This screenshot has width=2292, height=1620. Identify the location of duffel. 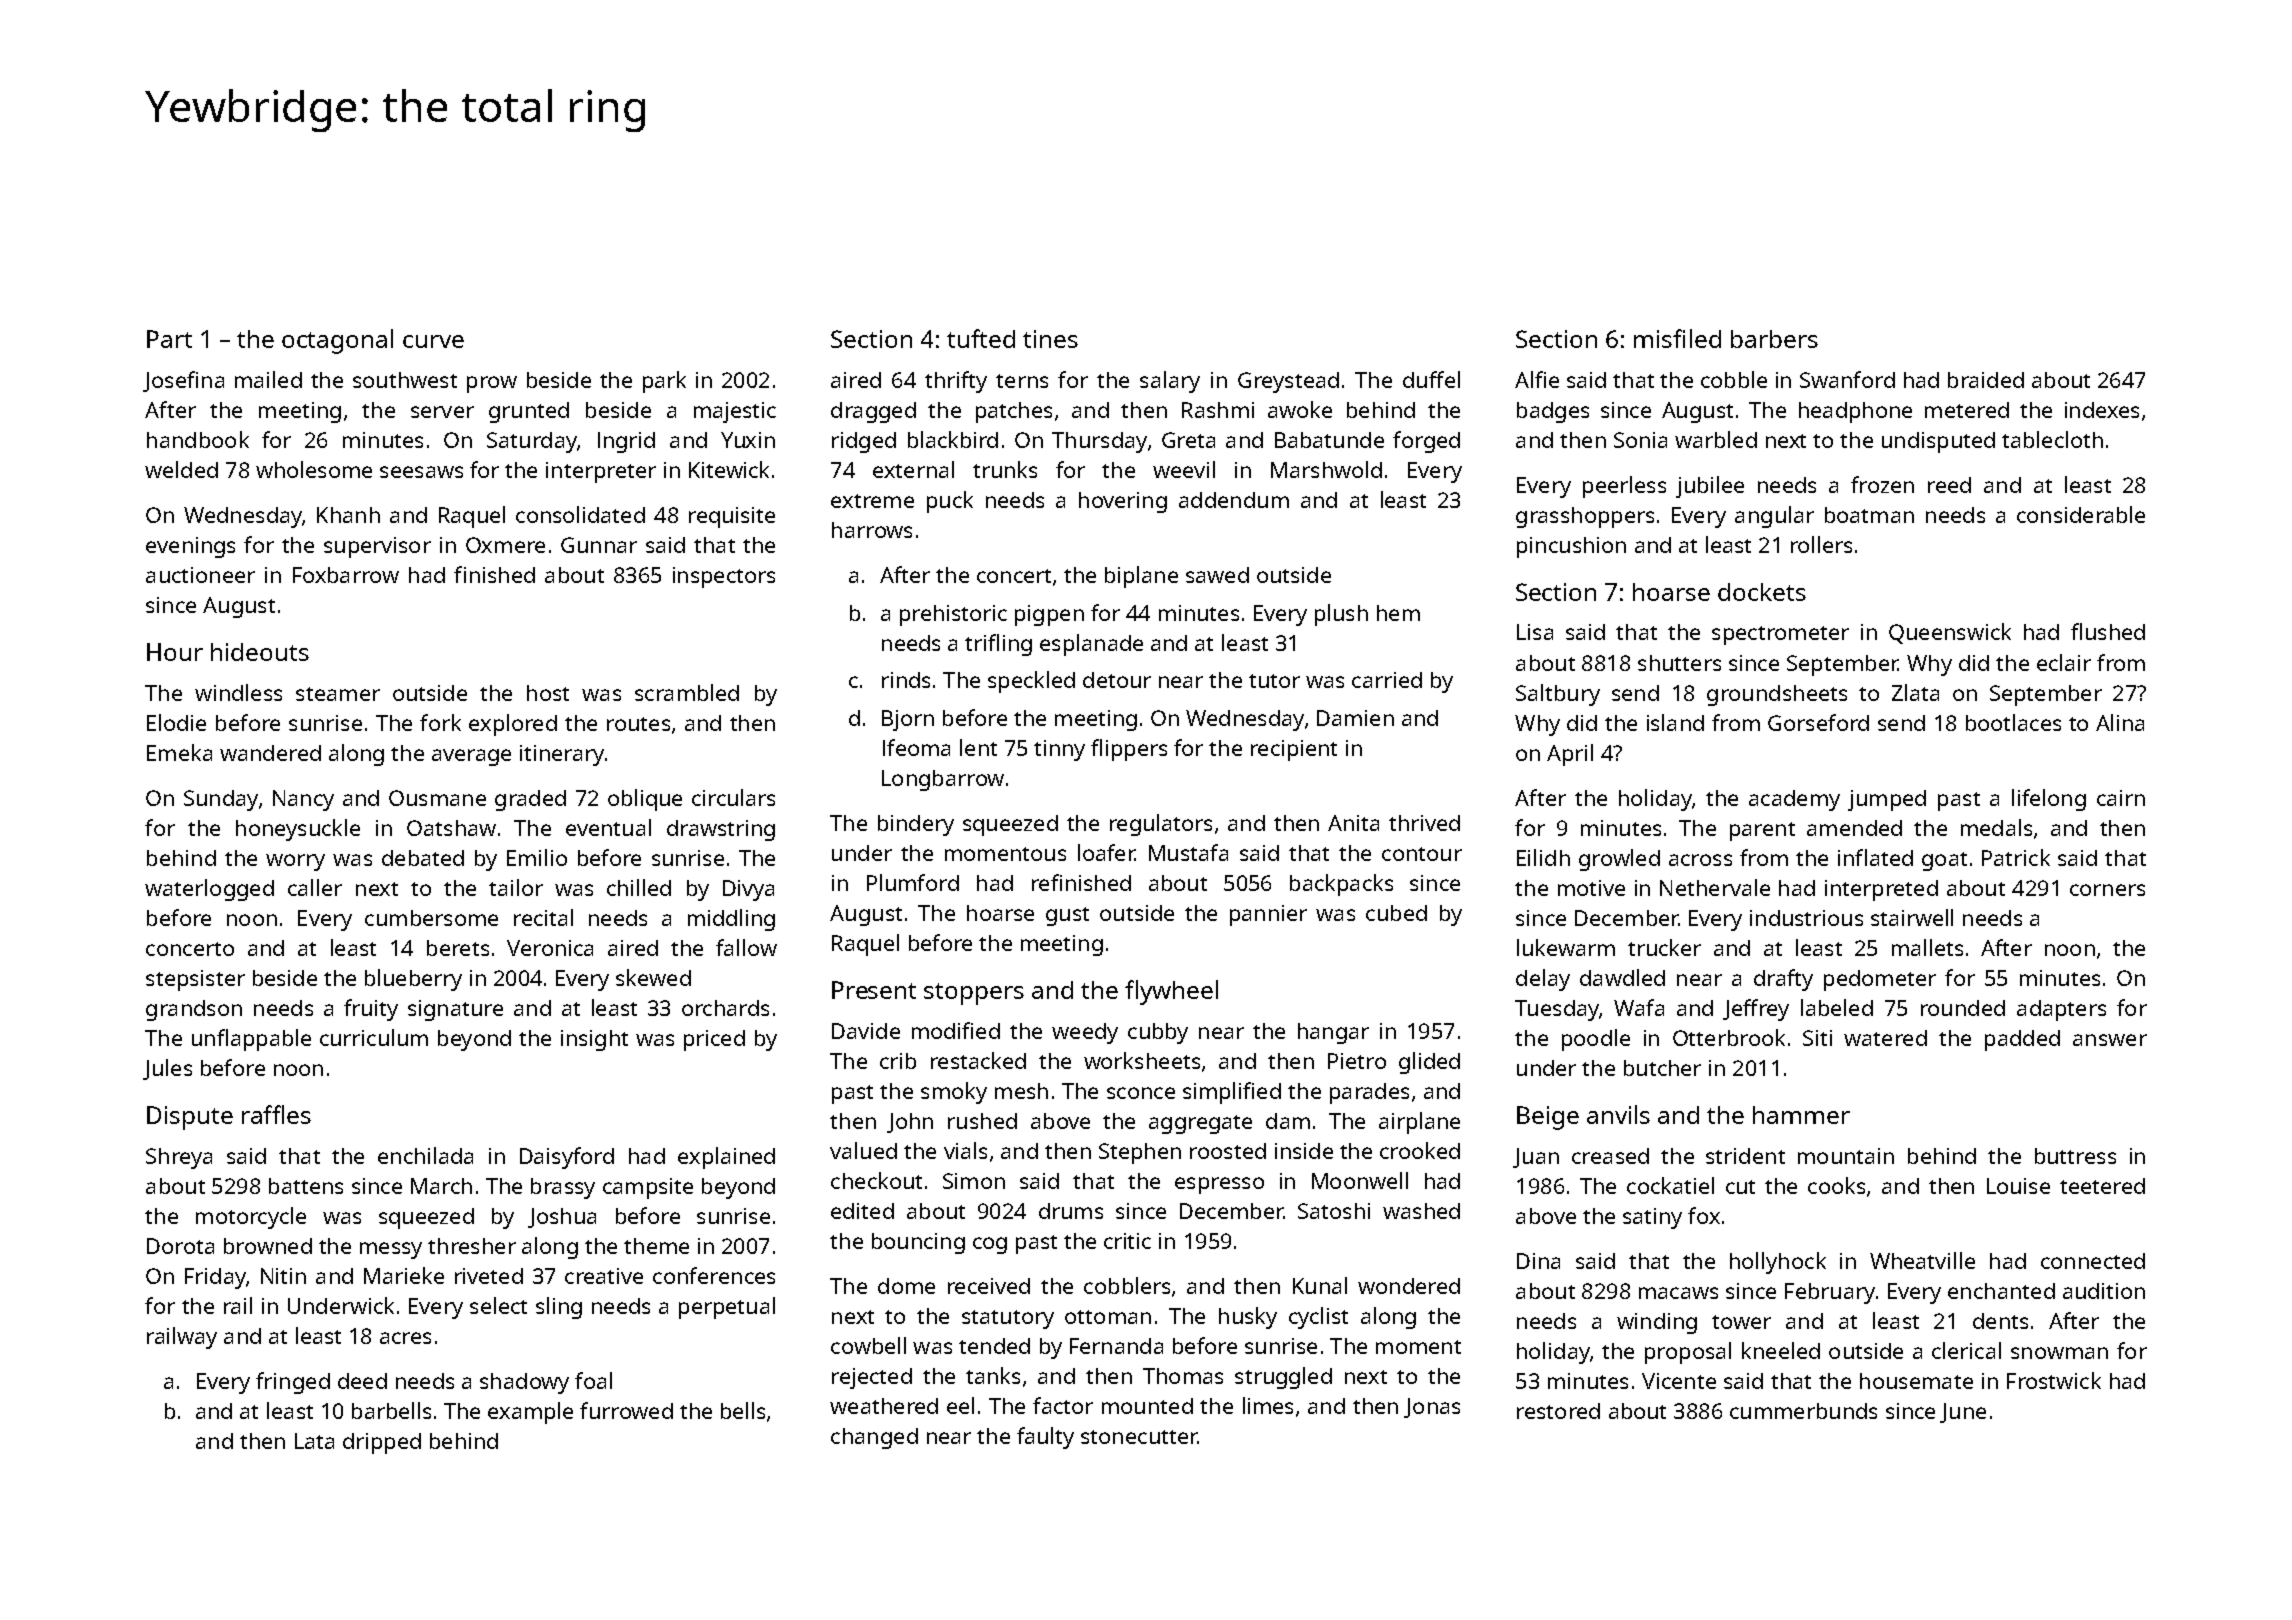
(1431, 379).
